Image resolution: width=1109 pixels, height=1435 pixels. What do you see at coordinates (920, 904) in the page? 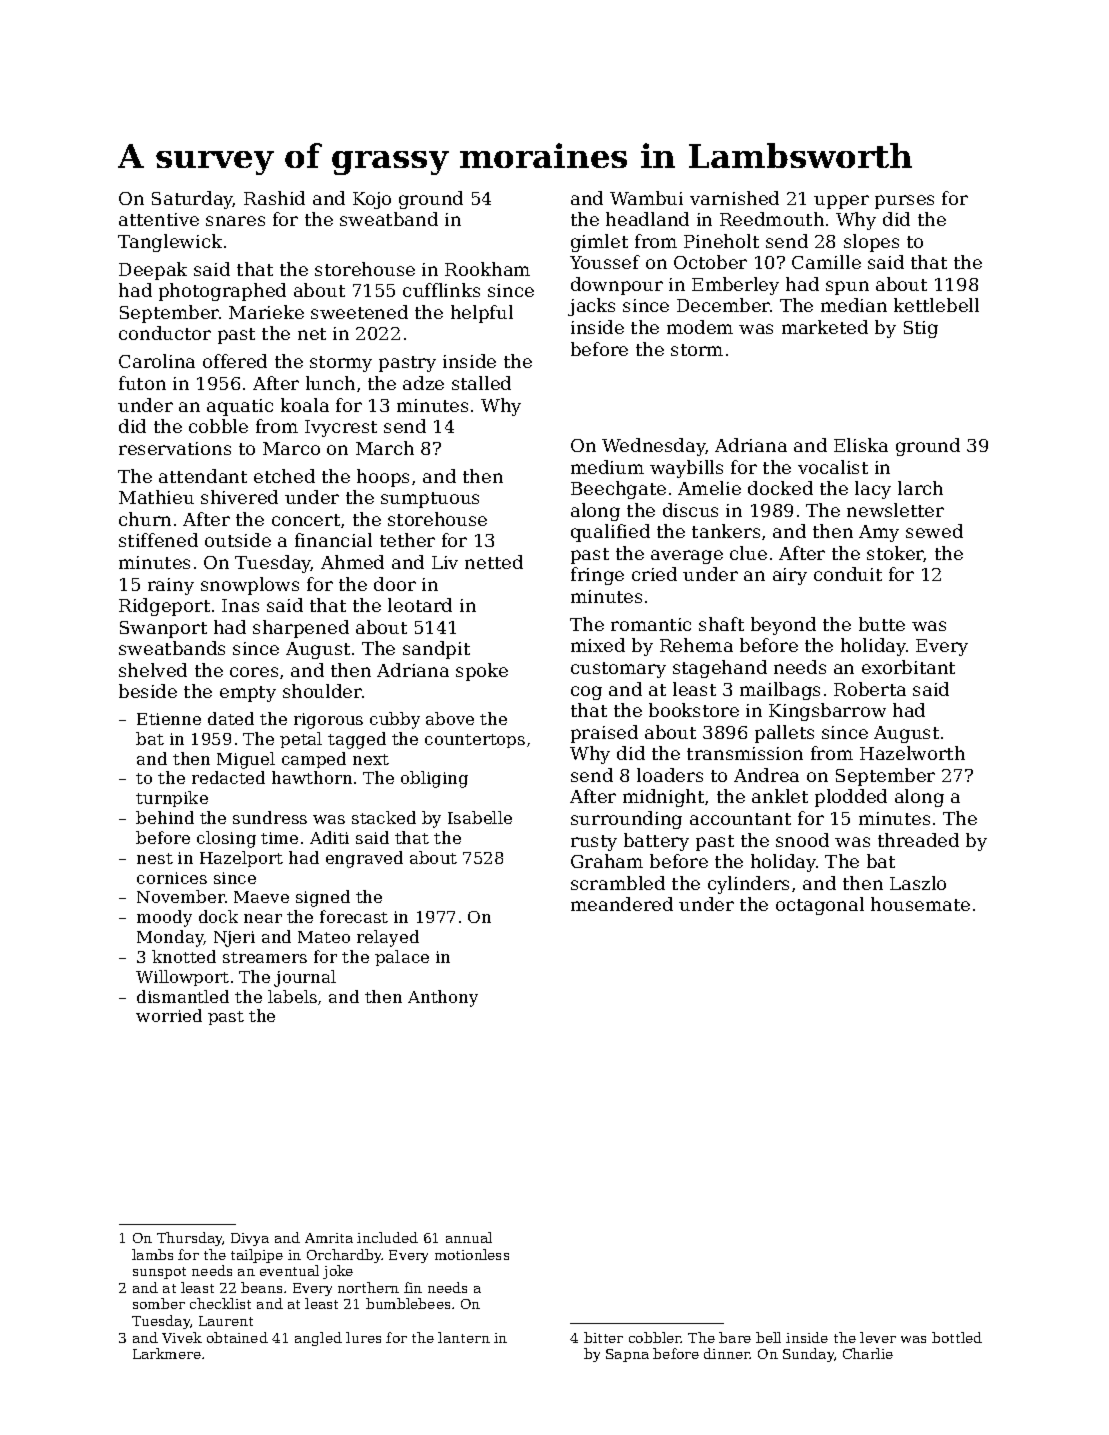
I see `housemate` at bounding box center [920, 904].
